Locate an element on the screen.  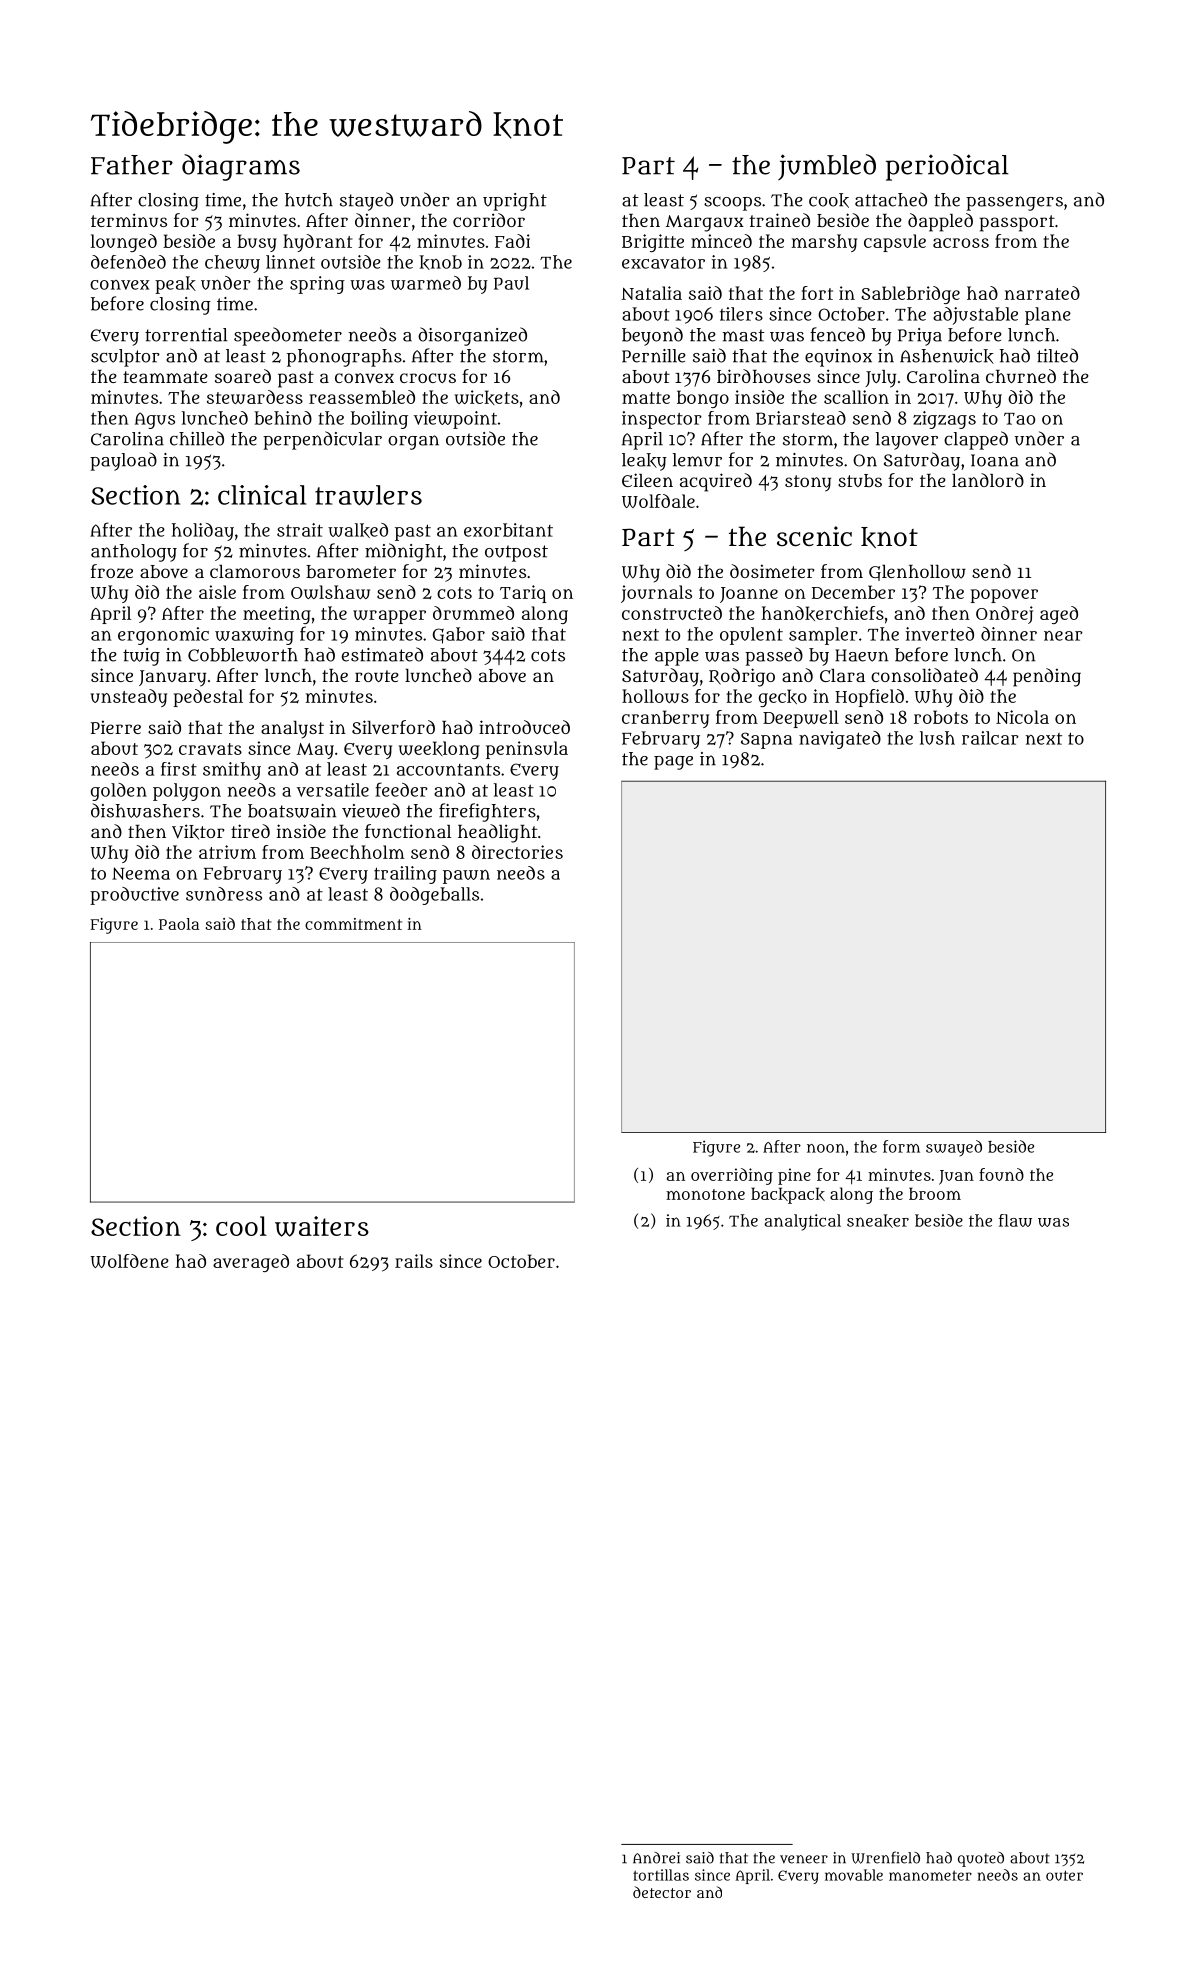
page is located at coordinates (673, 763).
